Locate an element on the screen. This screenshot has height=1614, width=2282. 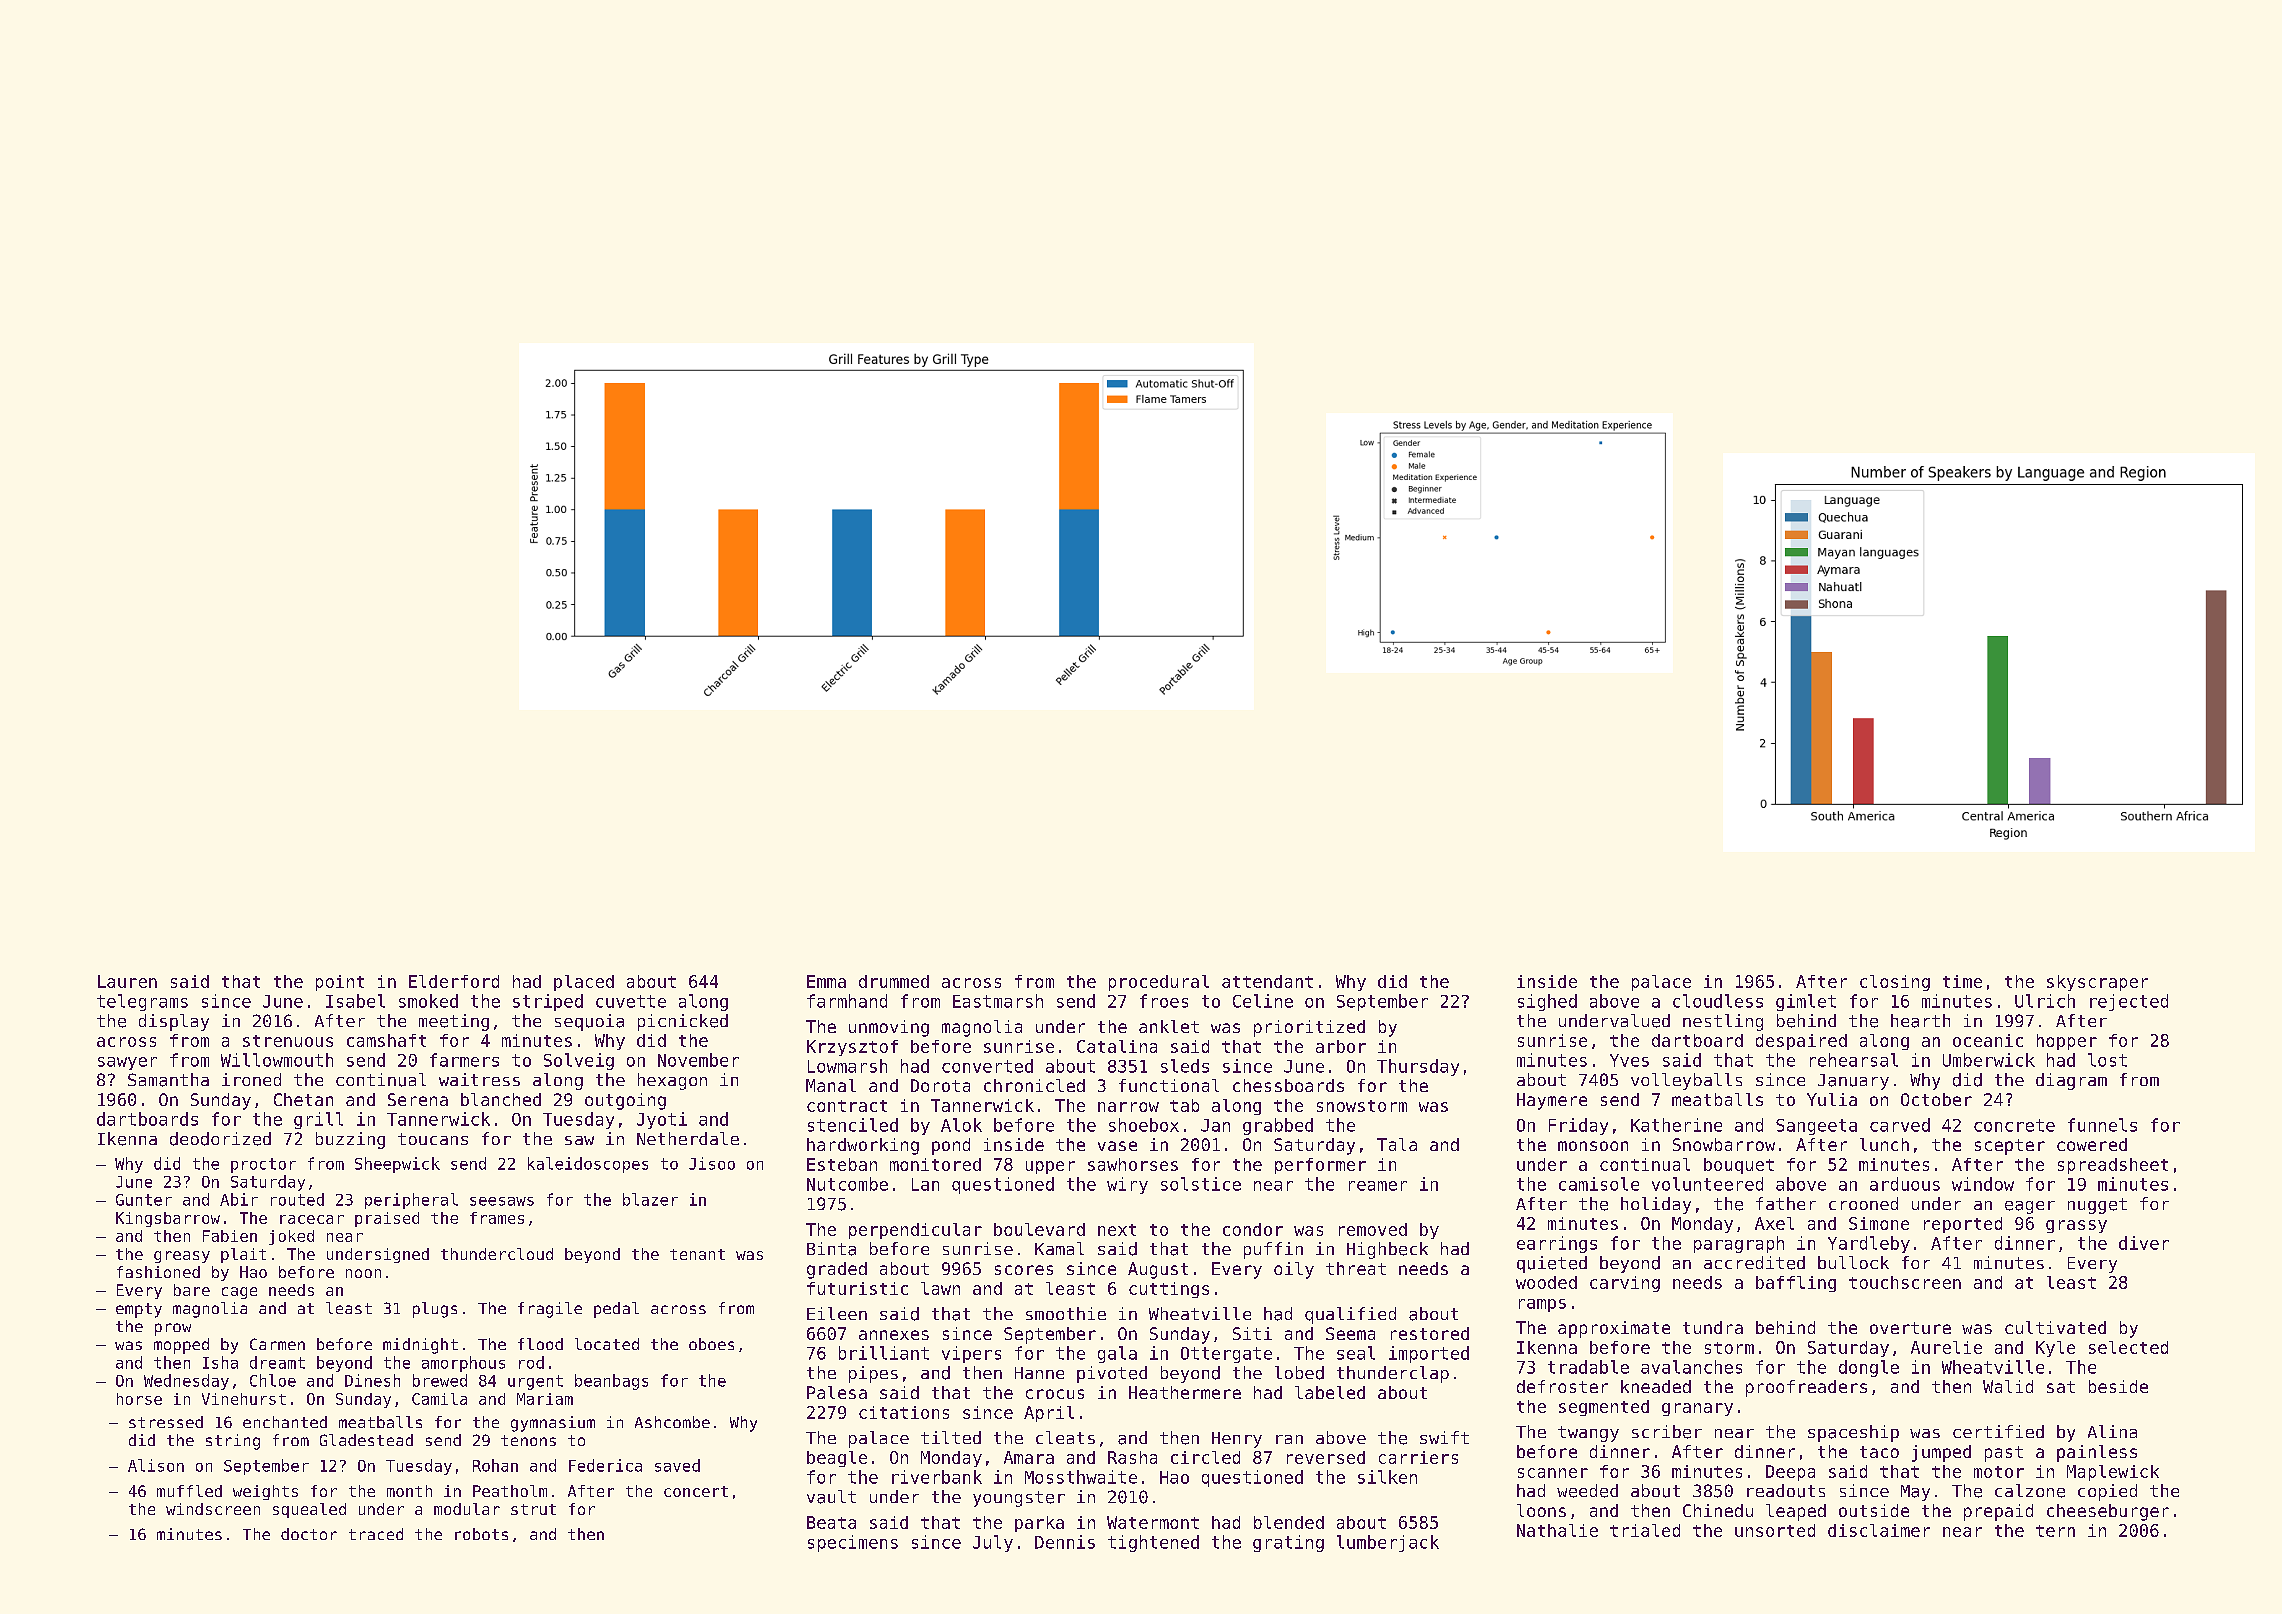
cage is located at coordinates (239, 1293).
